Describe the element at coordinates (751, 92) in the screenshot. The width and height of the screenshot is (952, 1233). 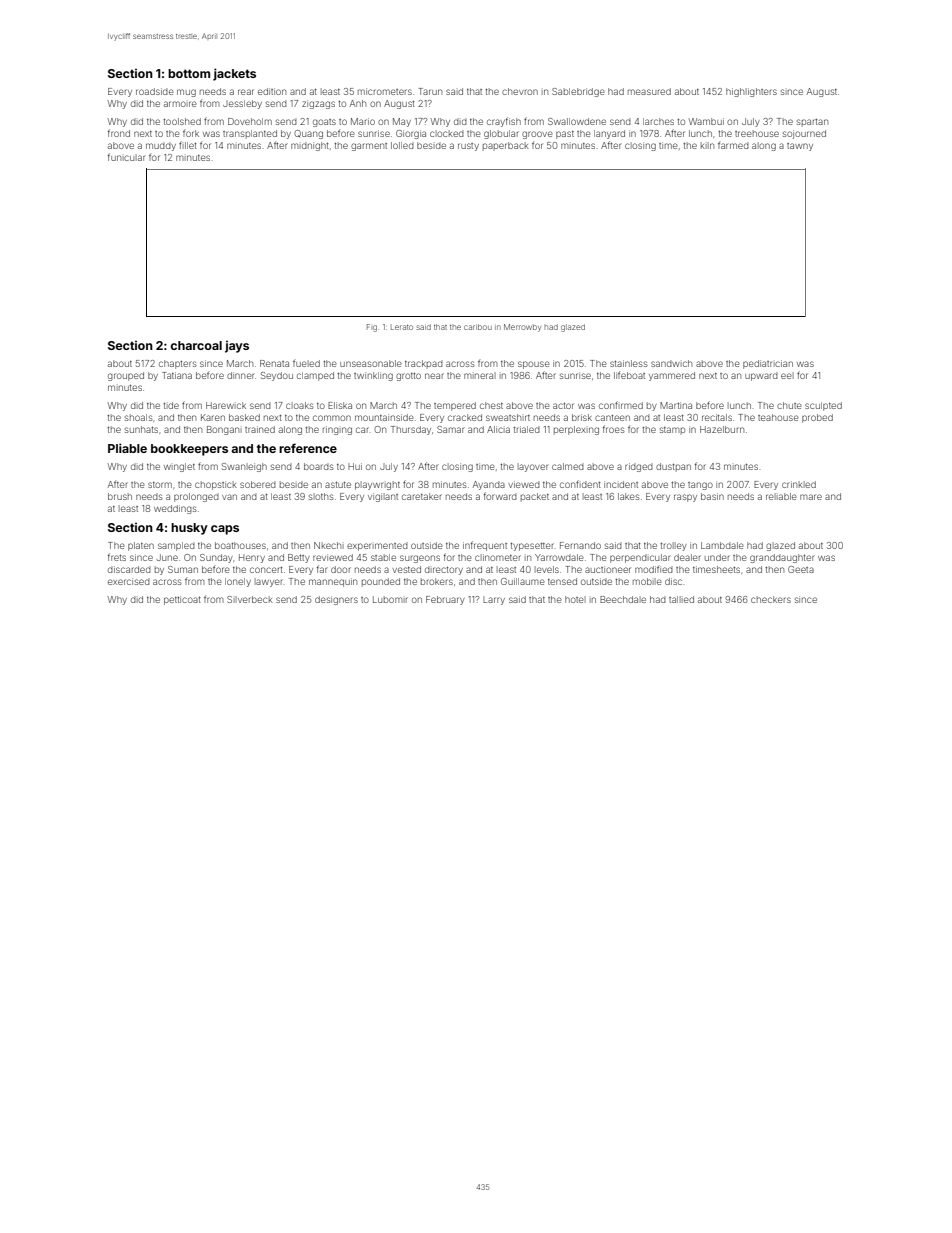
I see `highlighters` at that location.
